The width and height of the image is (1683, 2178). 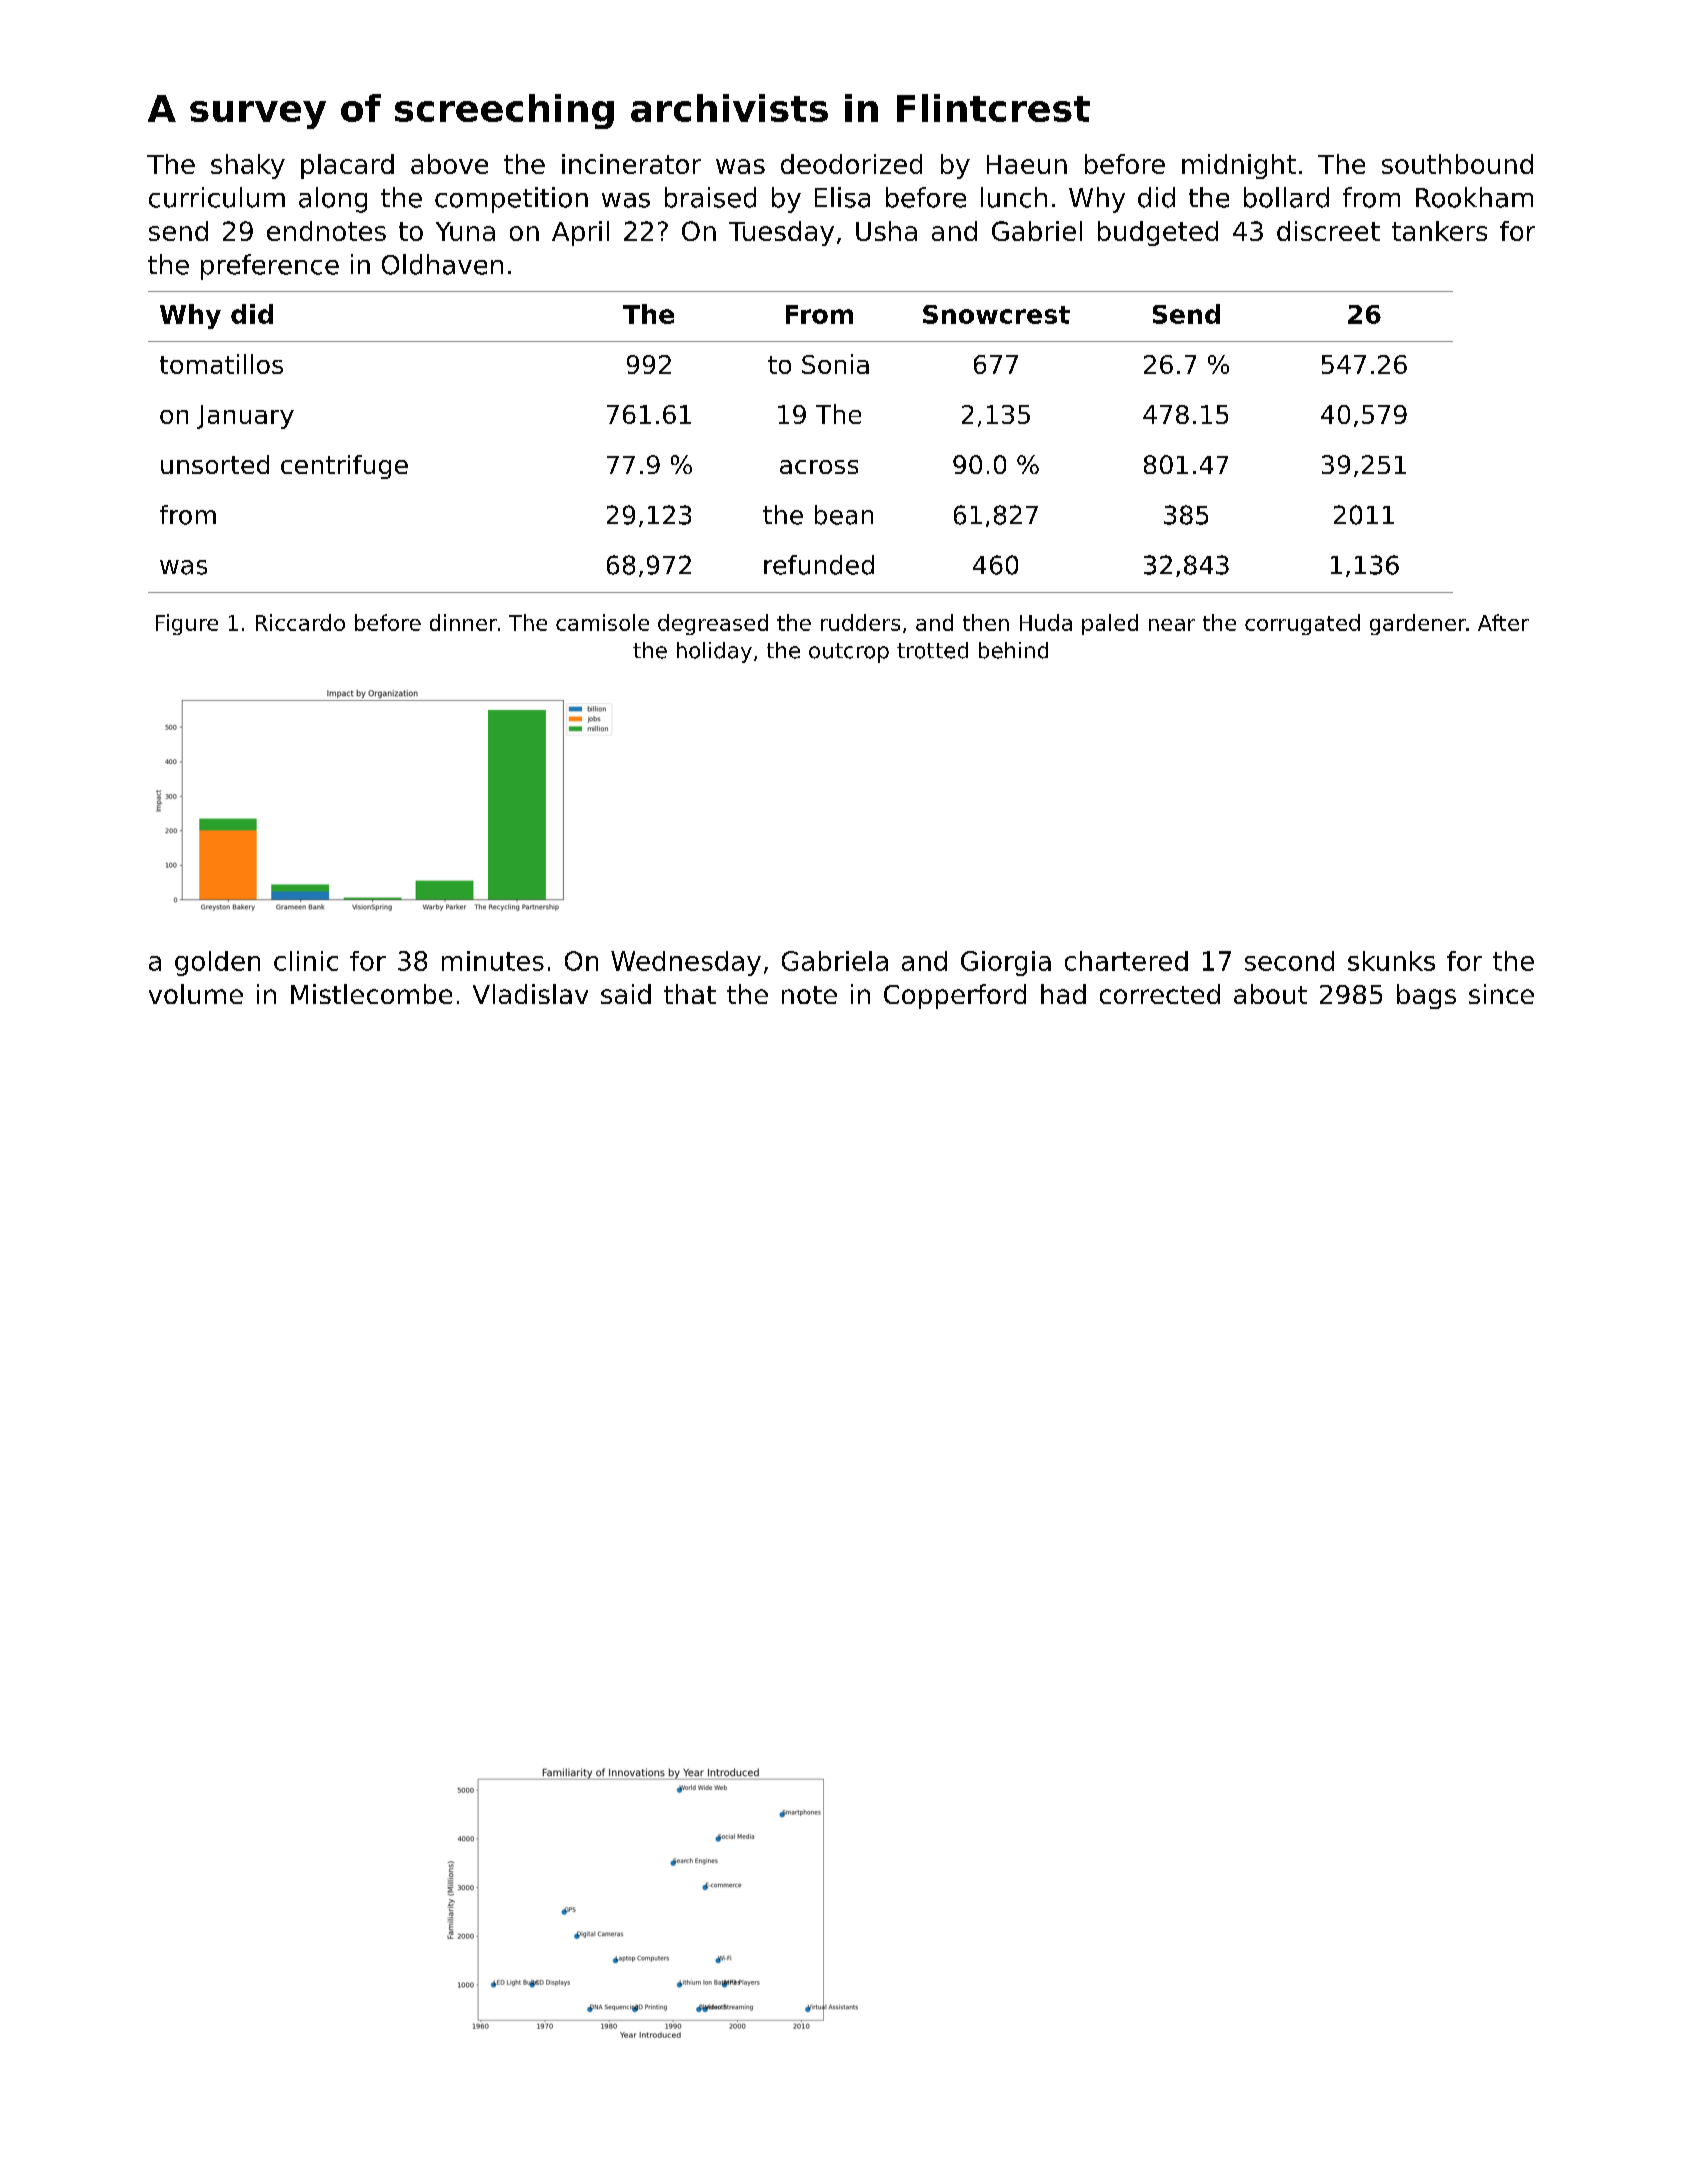 What do you see at coordinates (530, 994) in the image?
I see `Vladislav` at bounding box center [530, 994].
